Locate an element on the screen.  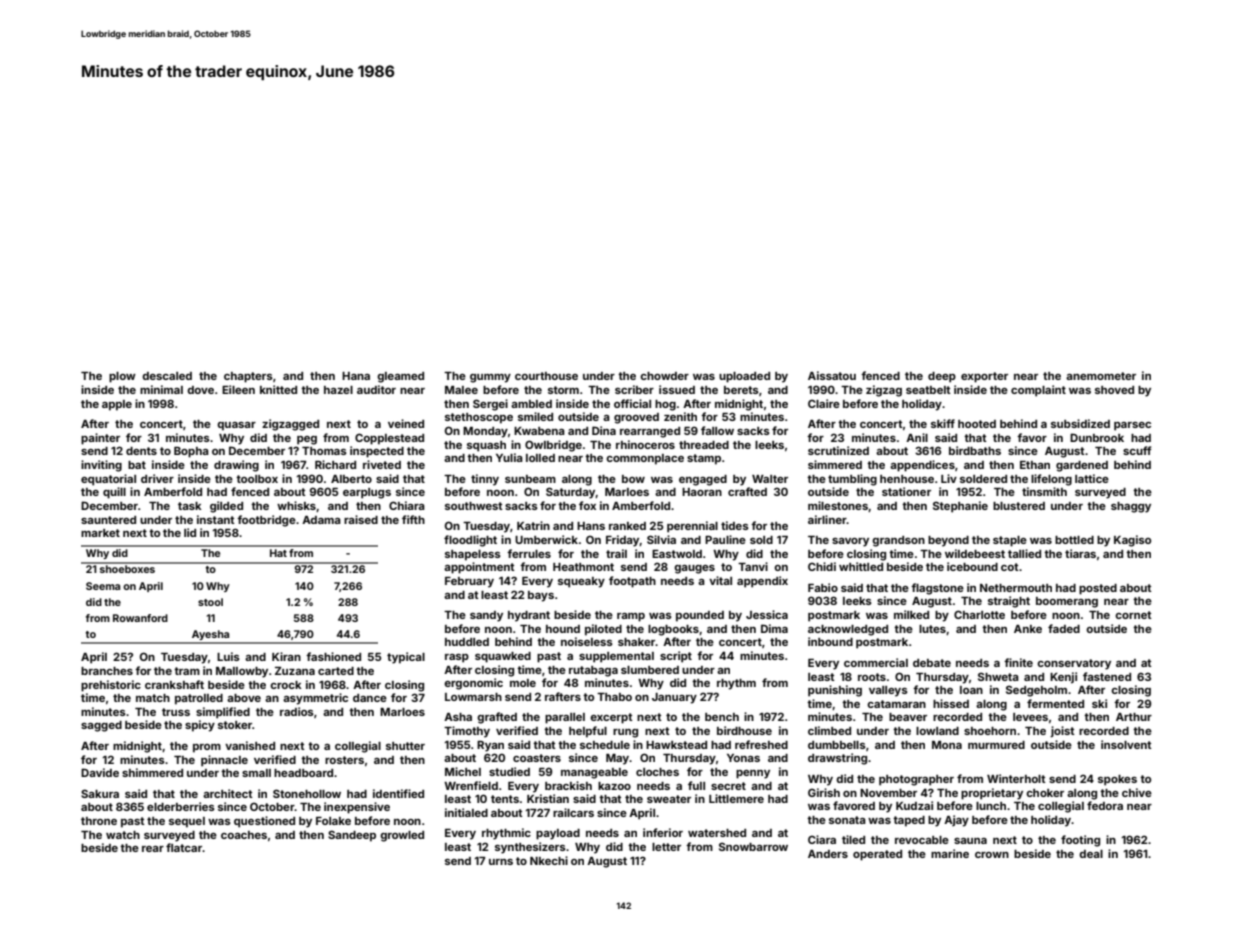
chowder is located at coordinates (664, 376).
